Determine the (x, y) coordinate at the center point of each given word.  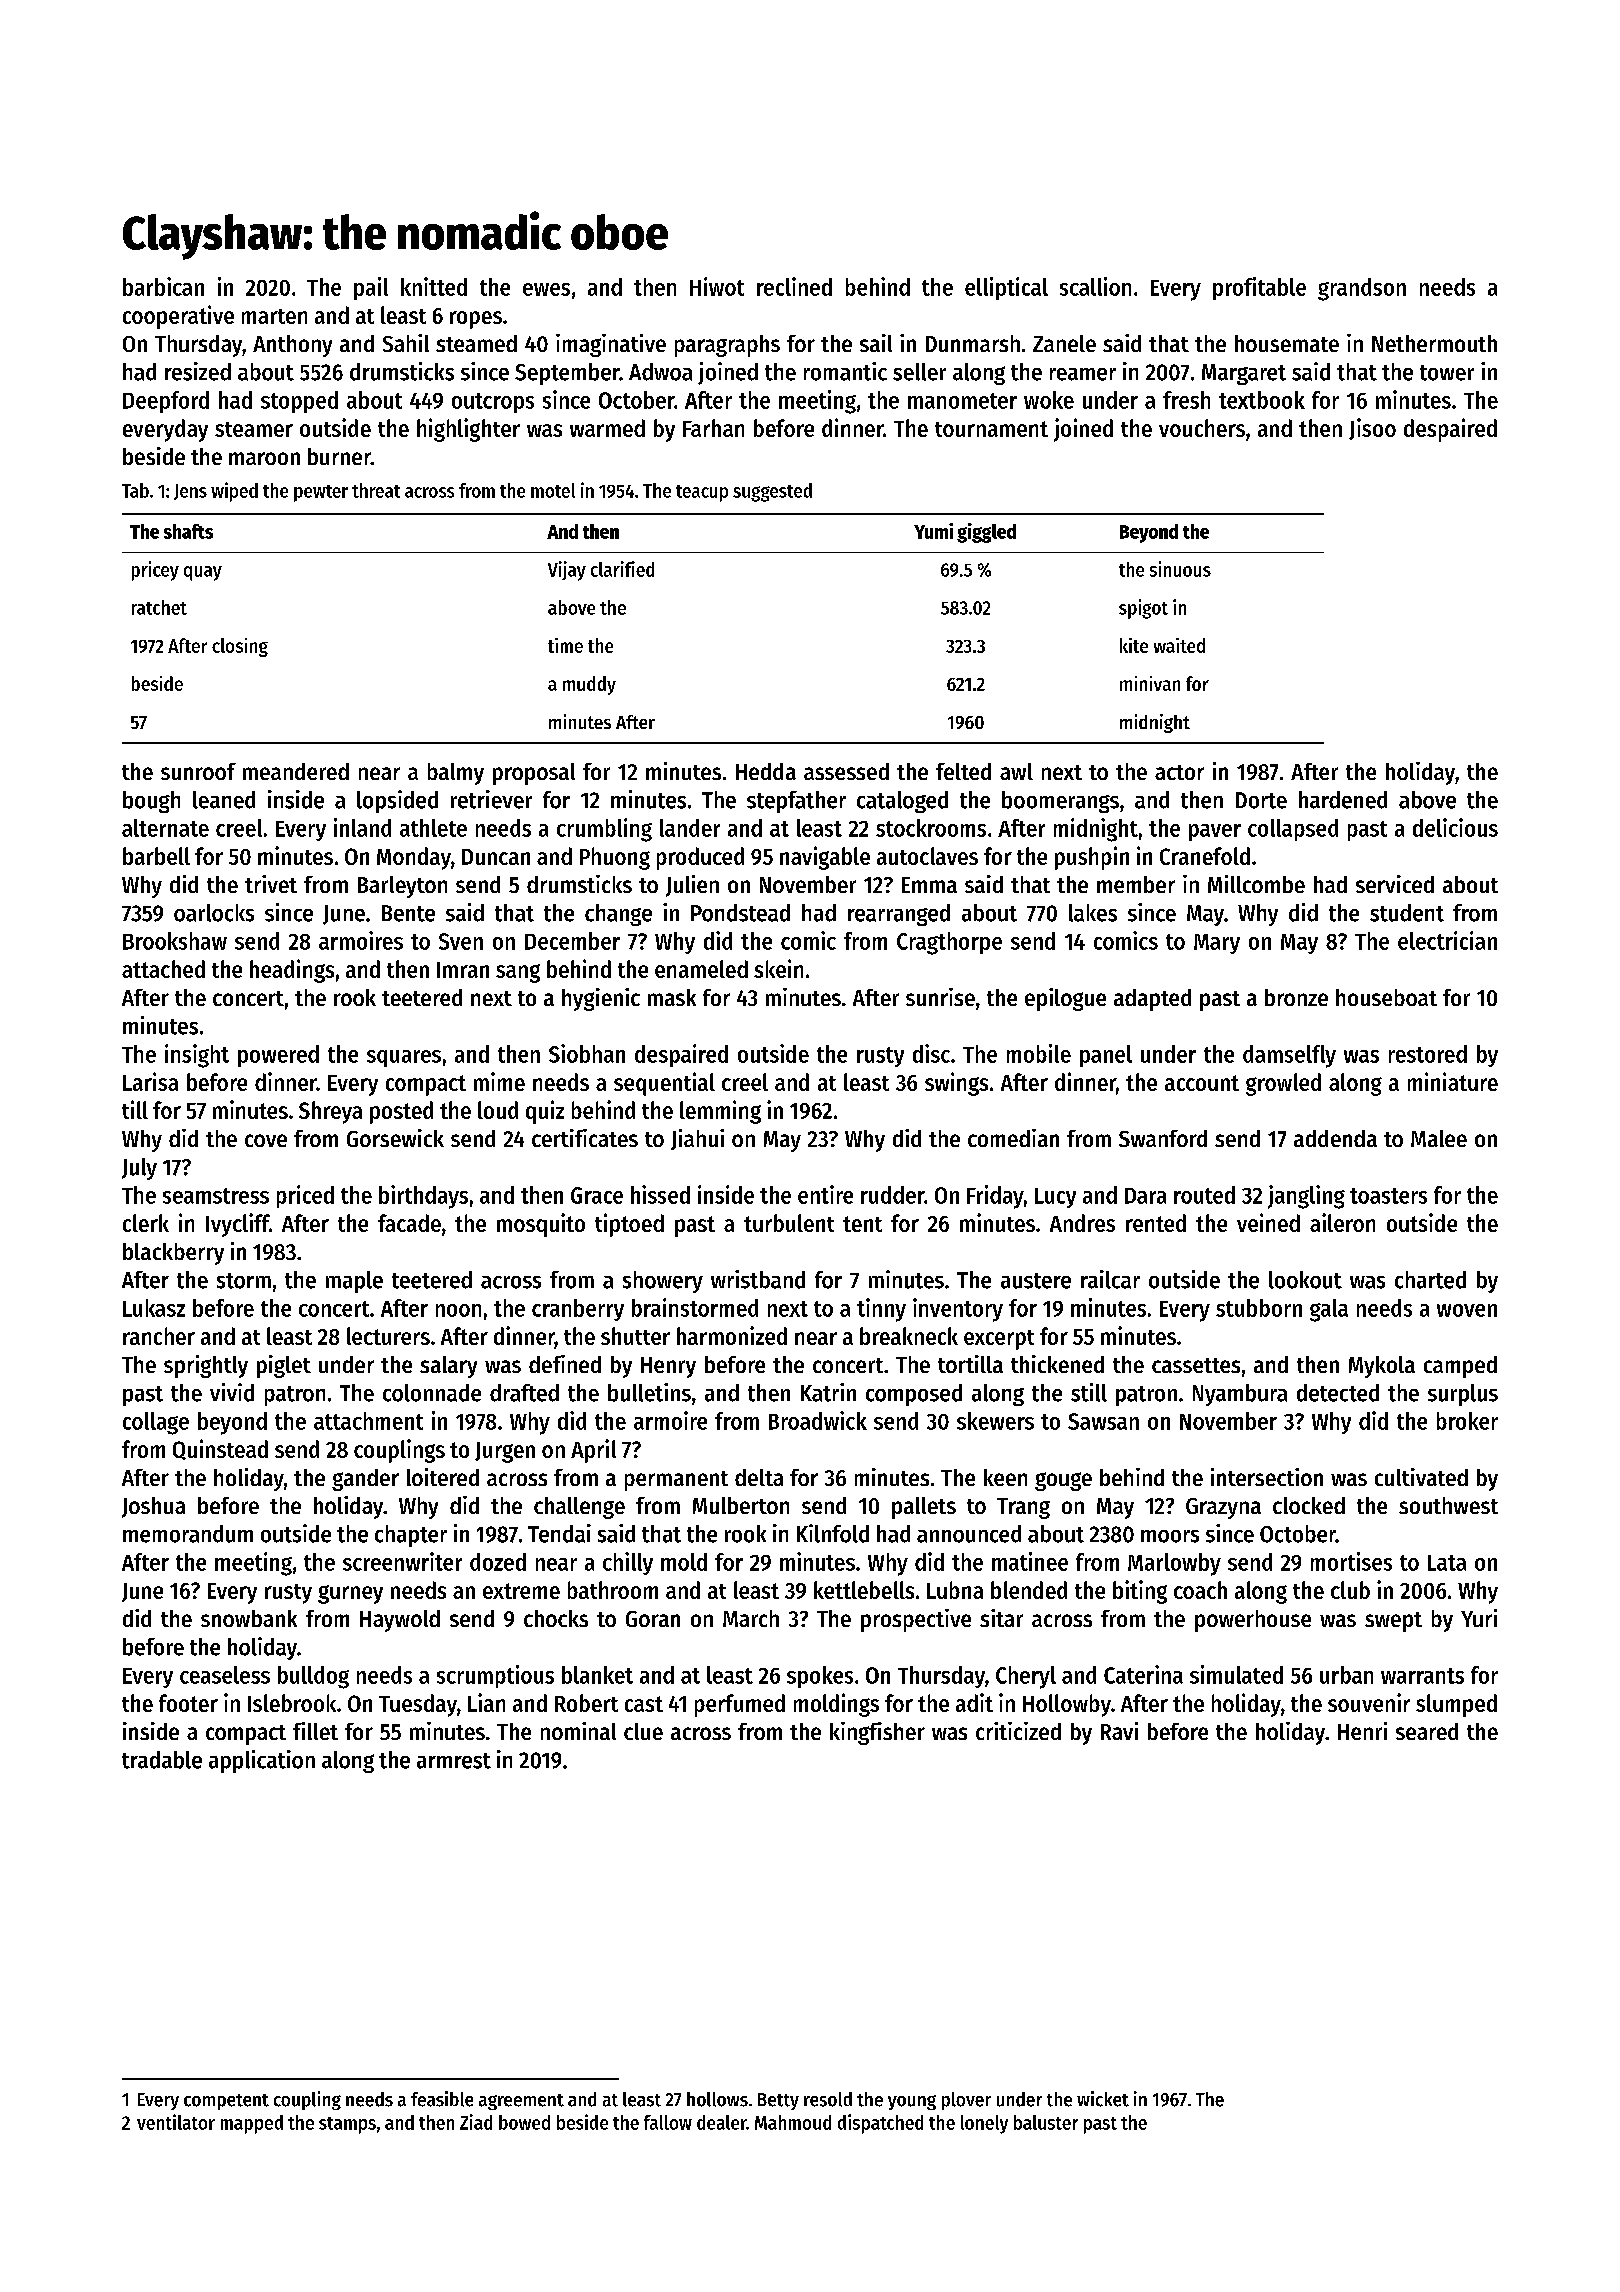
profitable (1259, 288)
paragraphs (727, 346)
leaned (224, 800)
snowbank (249, 1618)
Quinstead (220, 1449)
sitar (1001, 1618)
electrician (1447, 940)
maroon (264, 458)
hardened (1343, 800)
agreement (521, 2102)
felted (963, 771)
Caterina (1143, 1674)
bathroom (613, 1590)
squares (404, 1058)
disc (931, 1053)
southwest (1448, 1505)
